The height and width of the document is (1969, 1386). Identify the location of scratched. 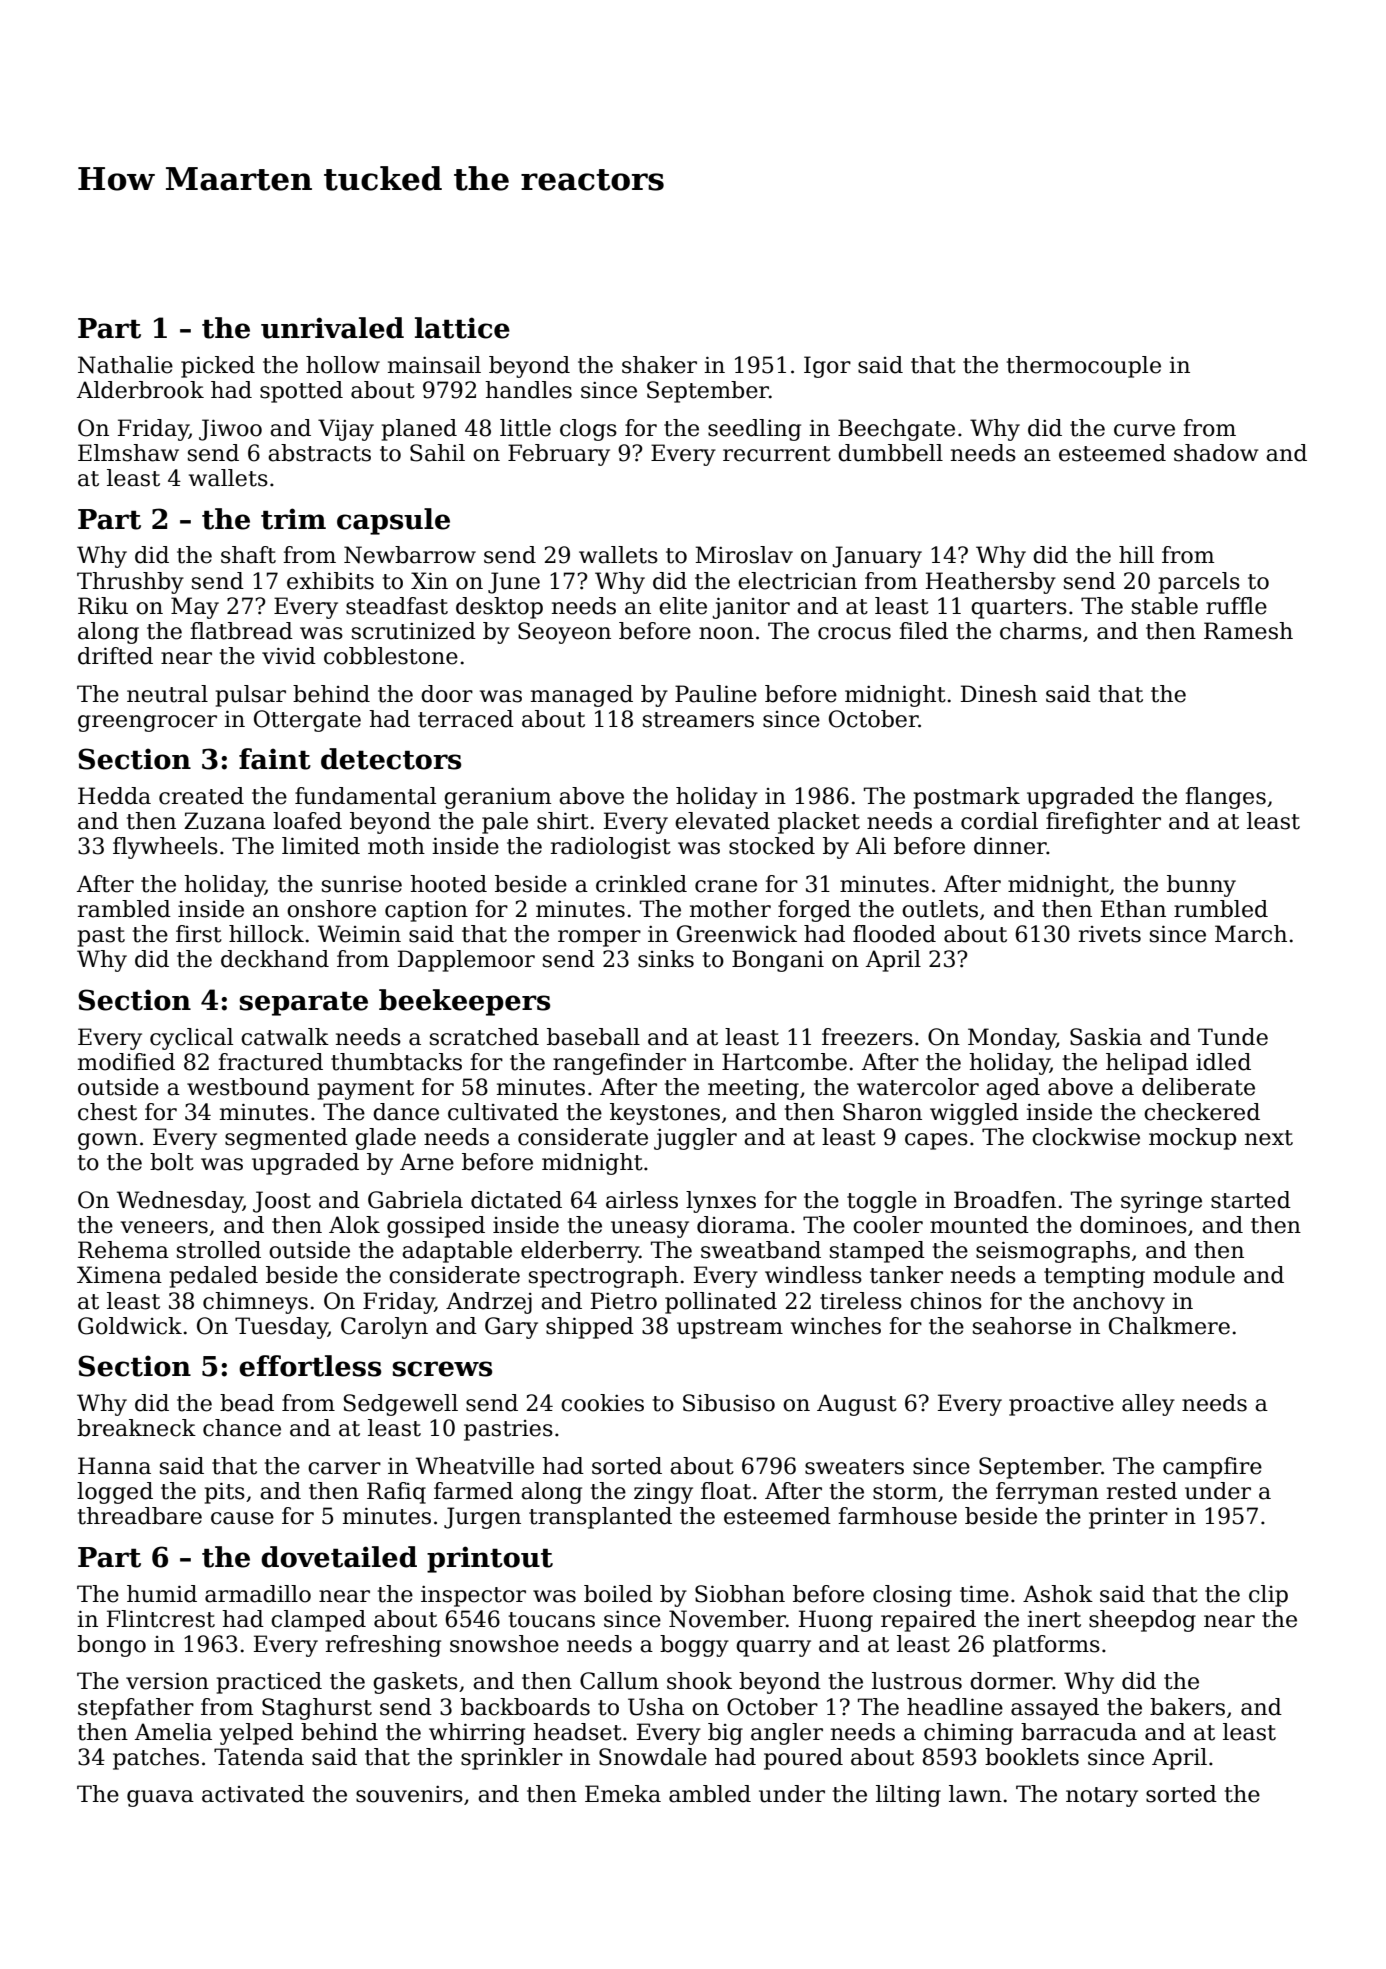
(484, 1037).
